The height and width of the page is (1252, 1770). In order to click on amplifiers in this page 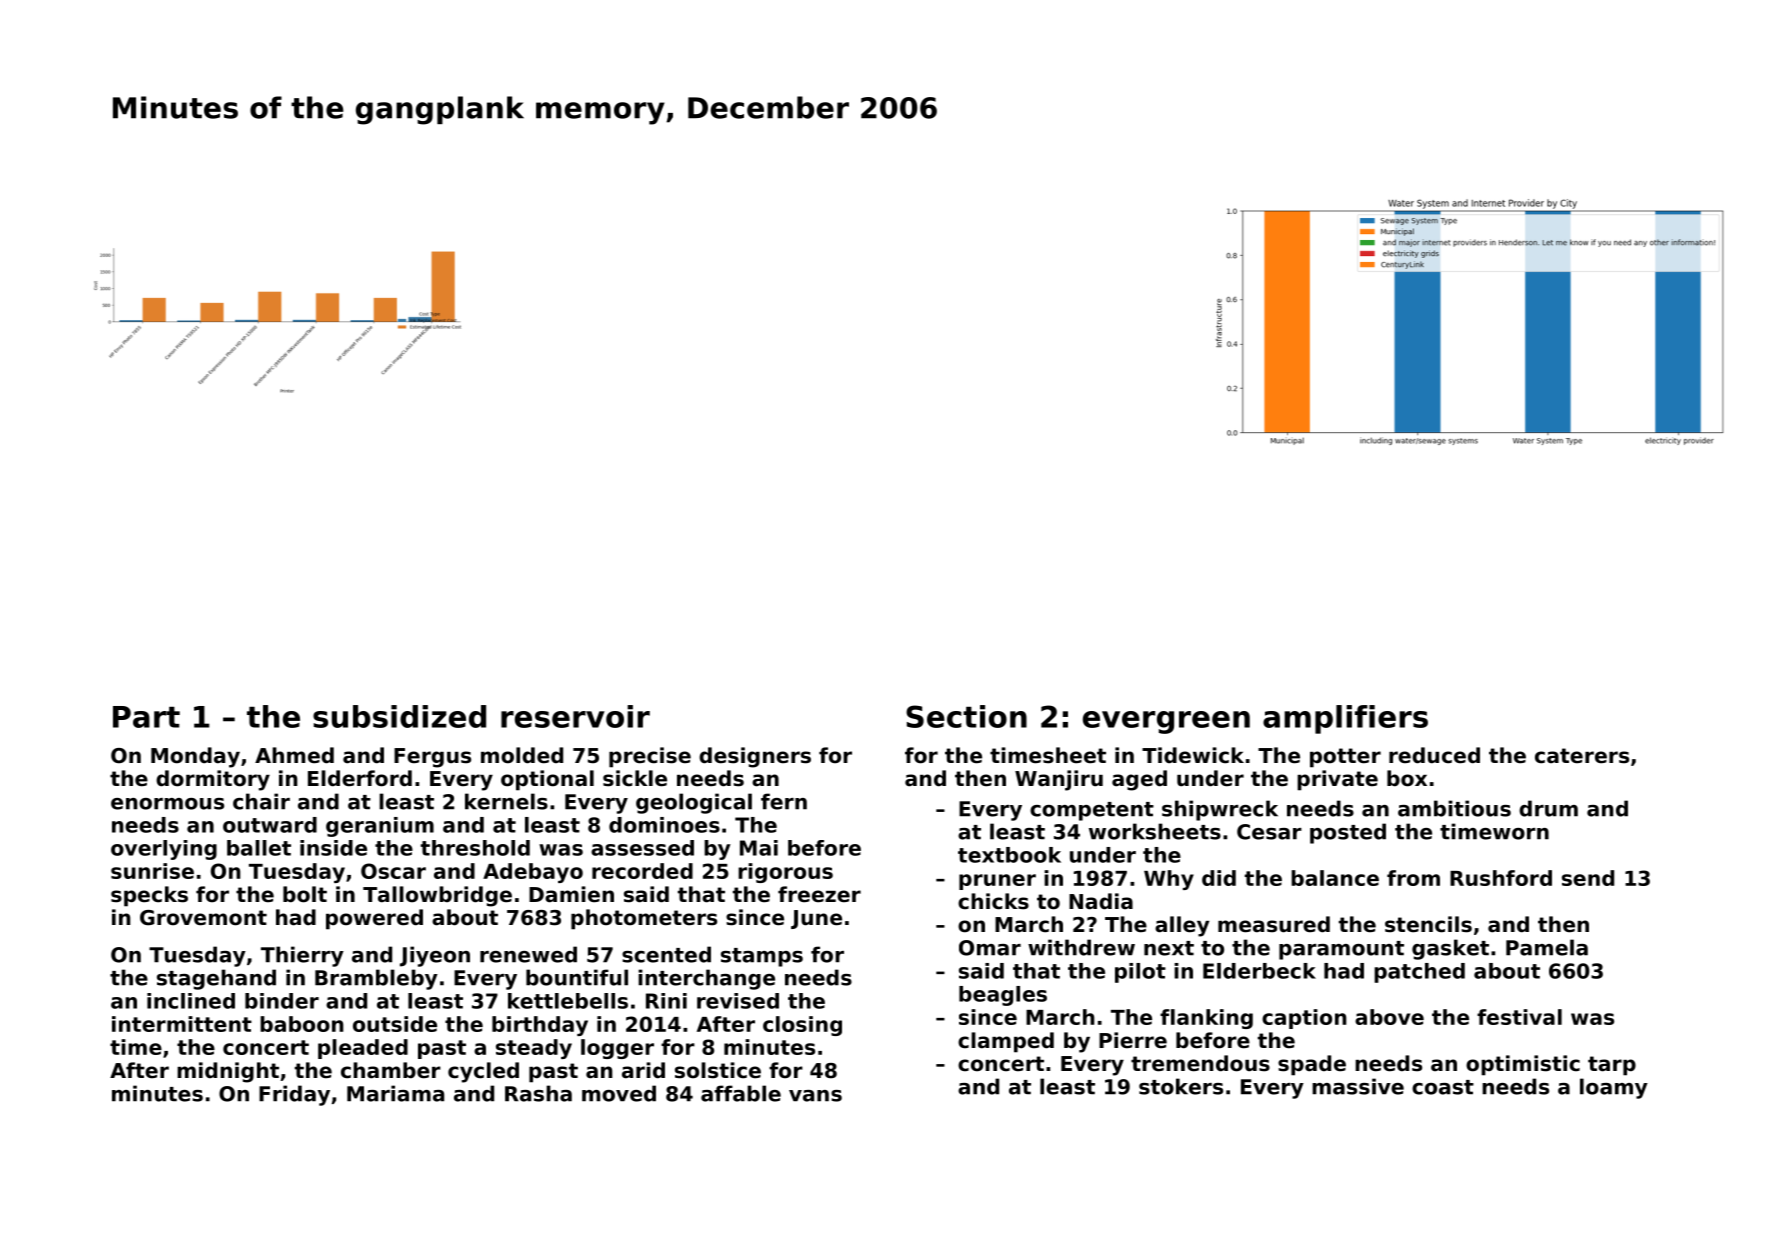, I will do `click(1345, 719)`.
